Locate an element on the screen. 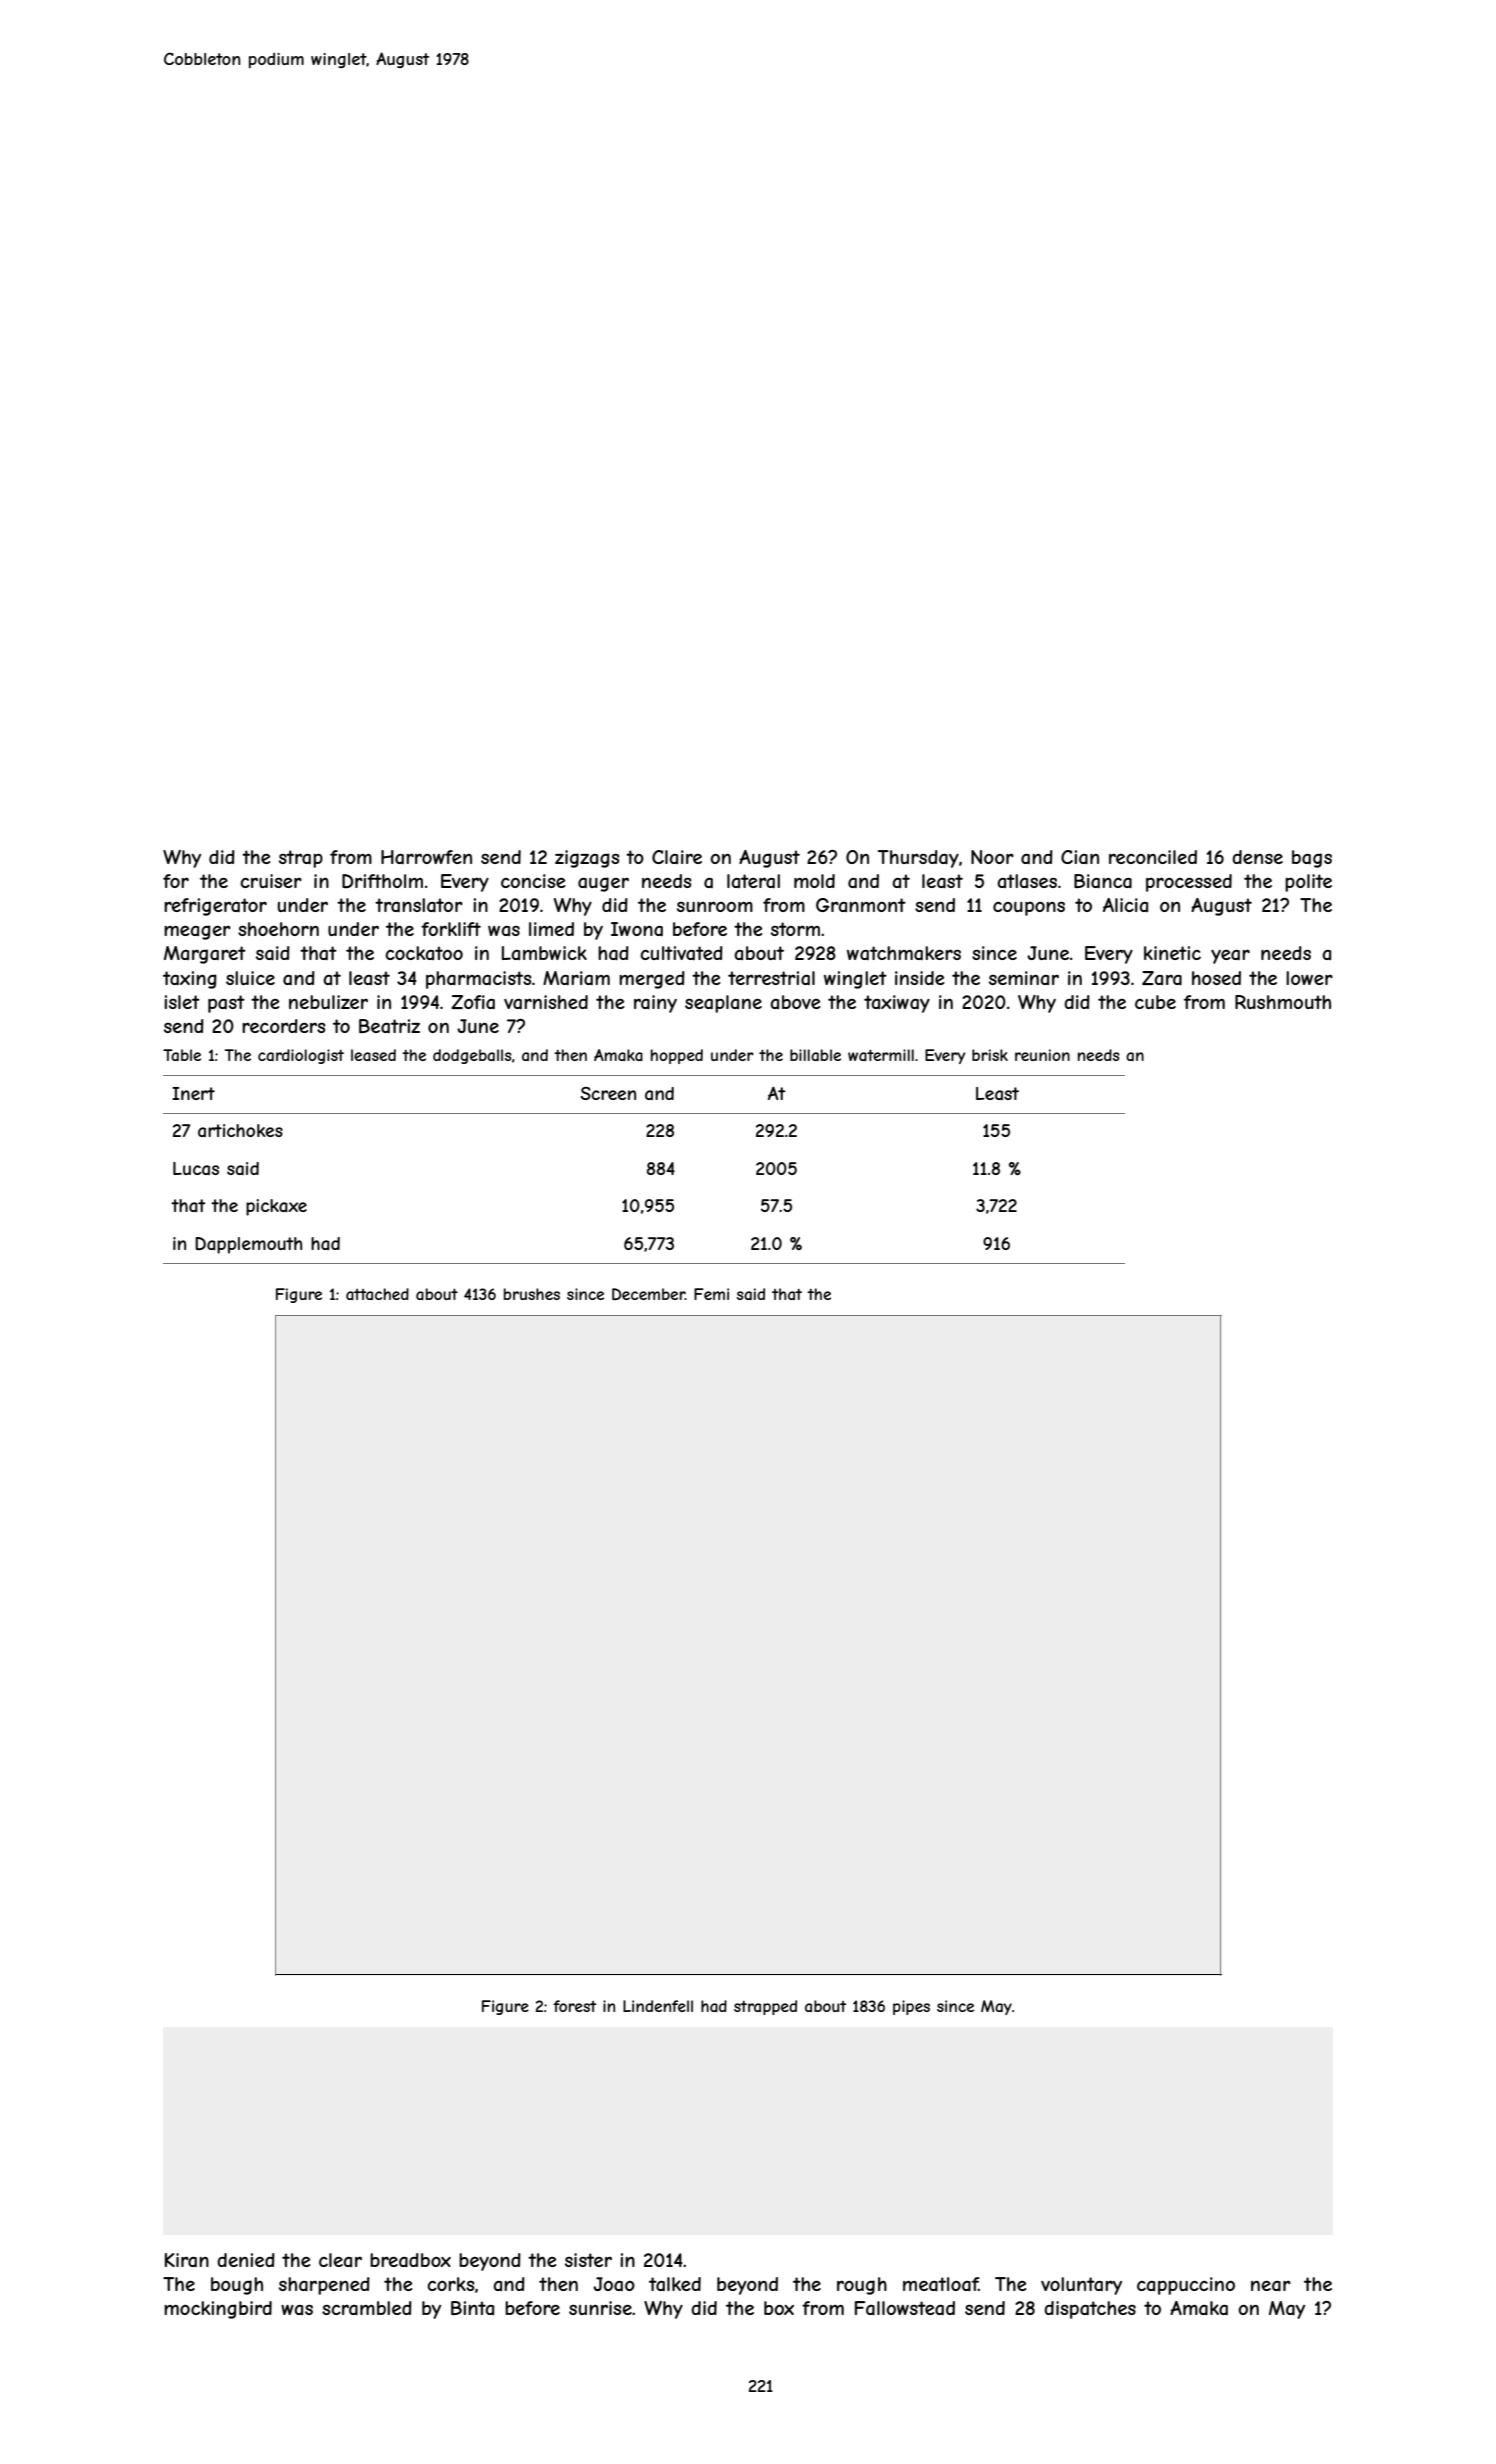 Image resolution: width=1496 pixels, height=2464 pixels. December is located at coordinates (648, 1294).
